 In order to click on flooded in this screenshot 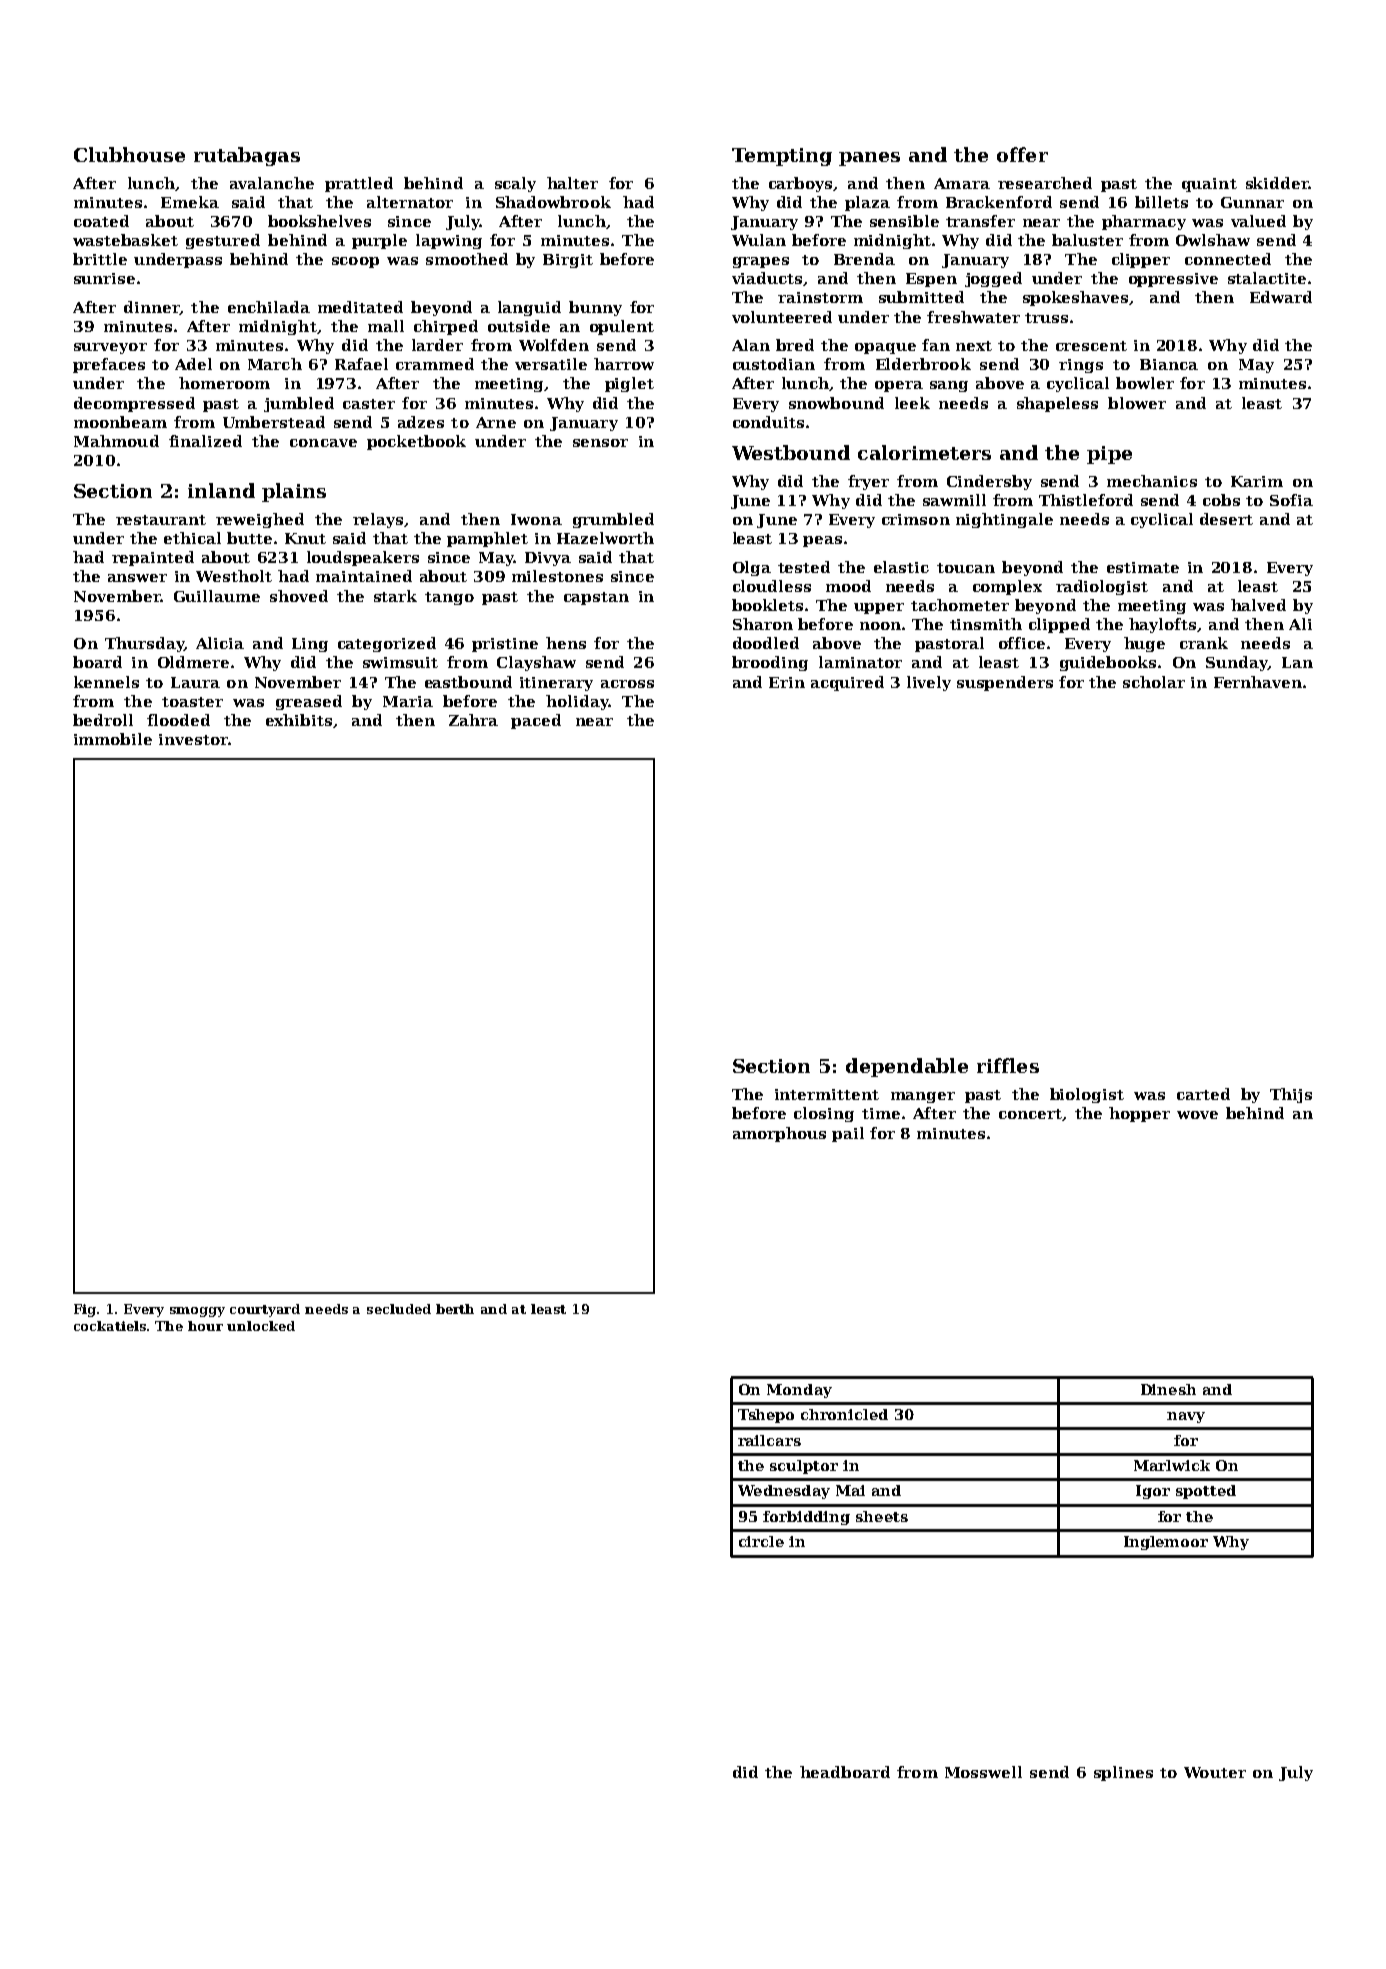, I will do `click(178, 720)`.
